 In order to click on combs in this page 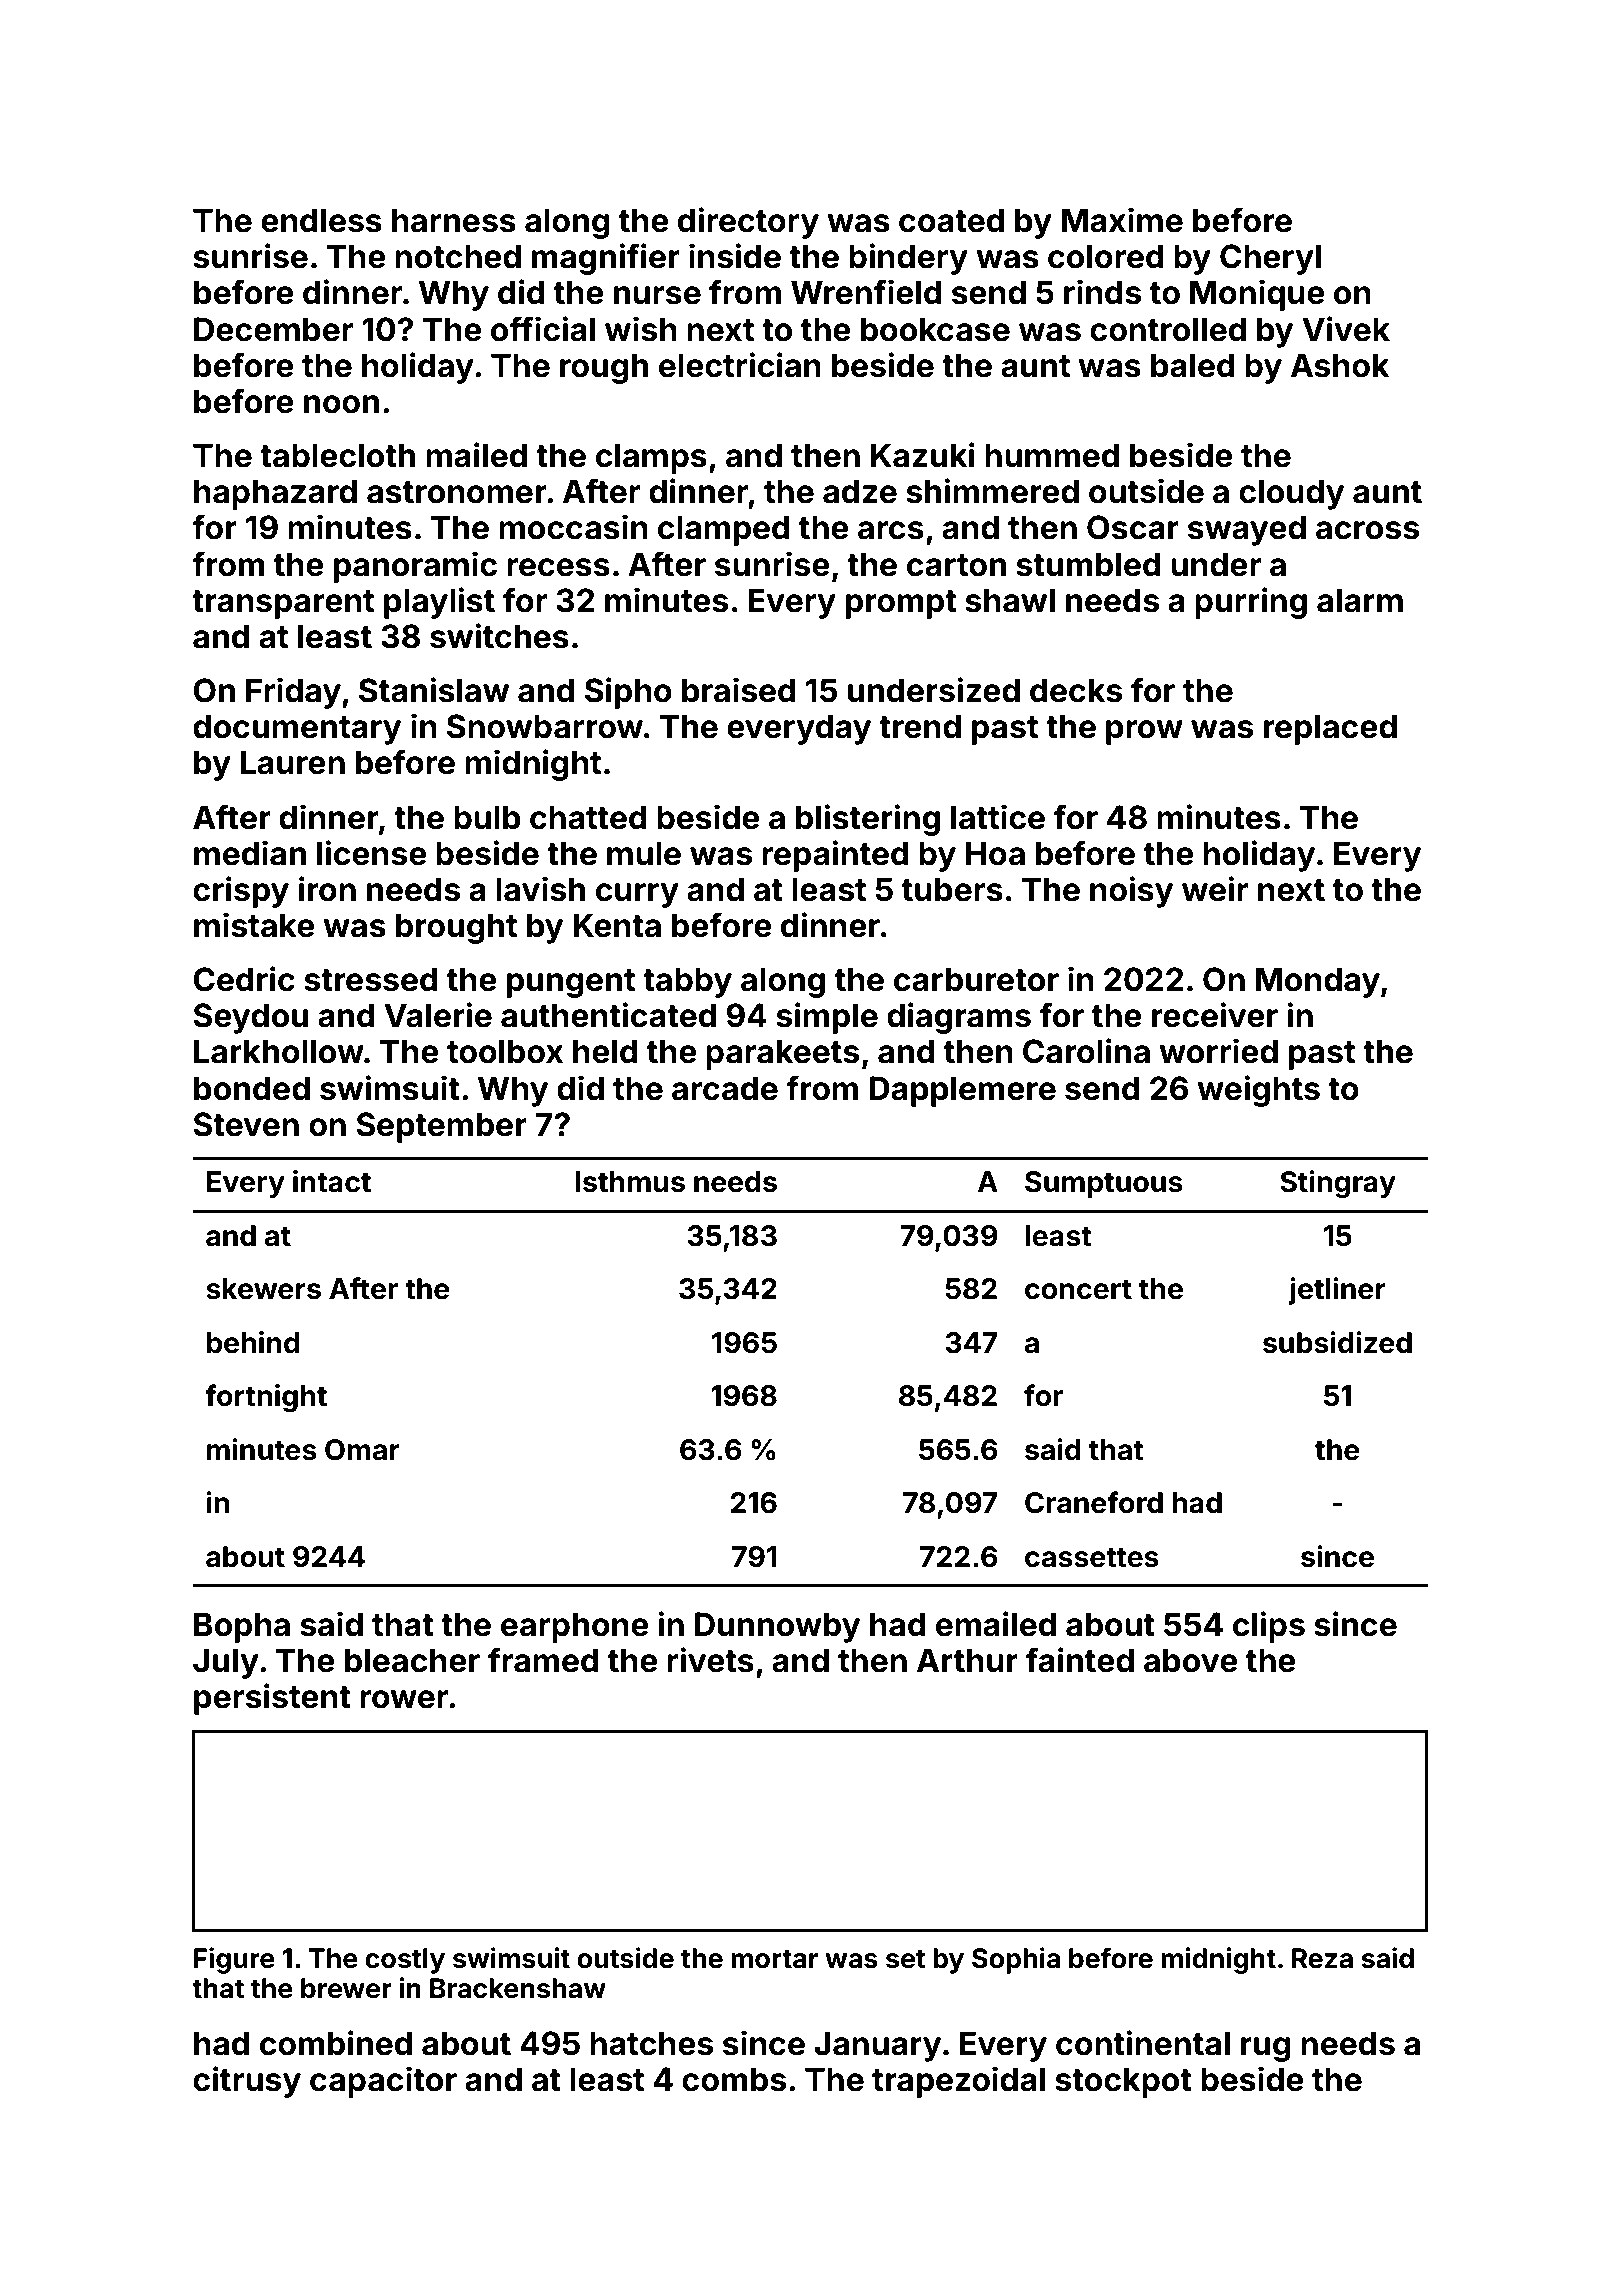, I will do `click(734, 2079)`.
